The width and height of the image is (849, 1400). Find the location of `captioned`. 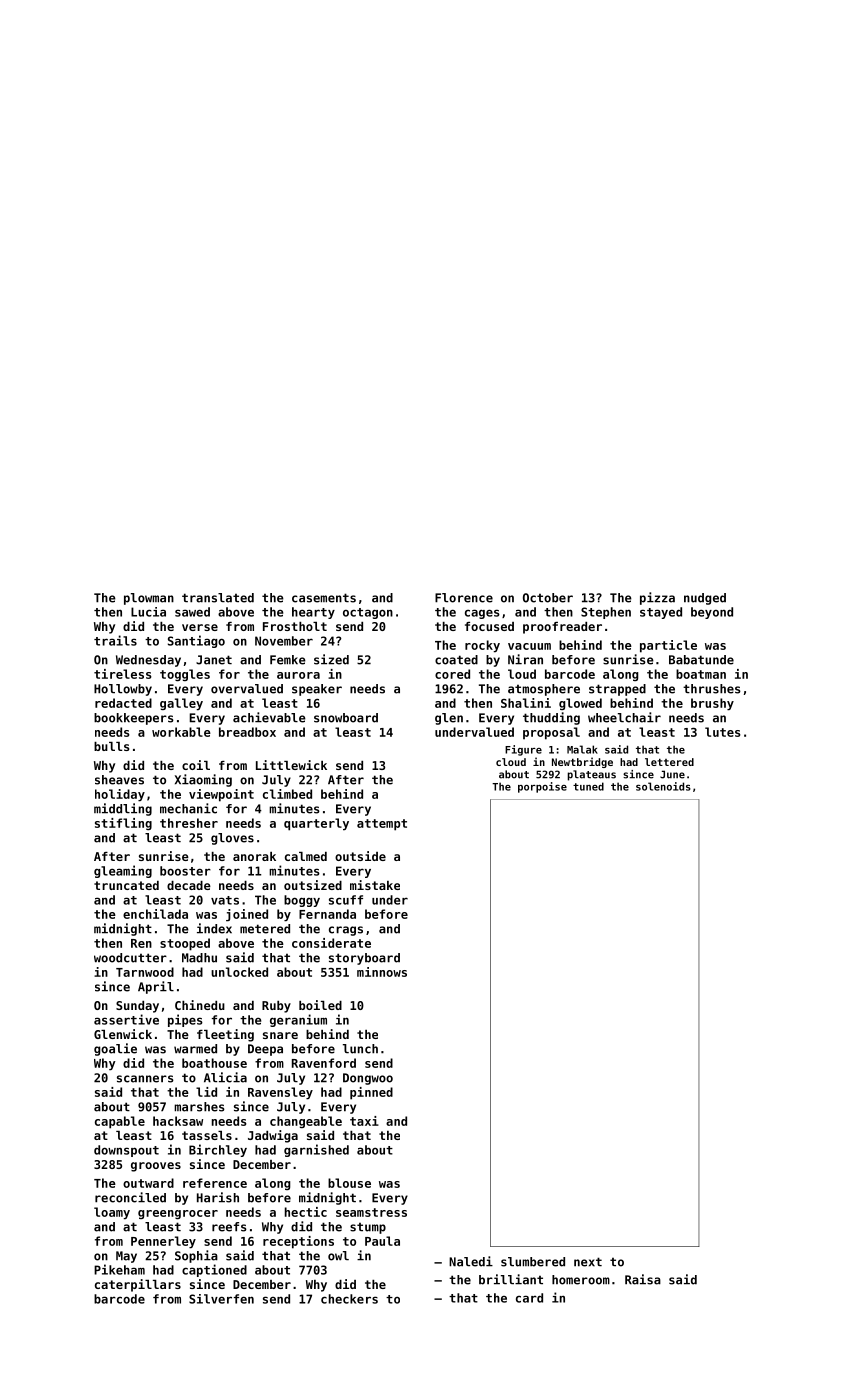

captioned is located at coordinates (214, 1270).
